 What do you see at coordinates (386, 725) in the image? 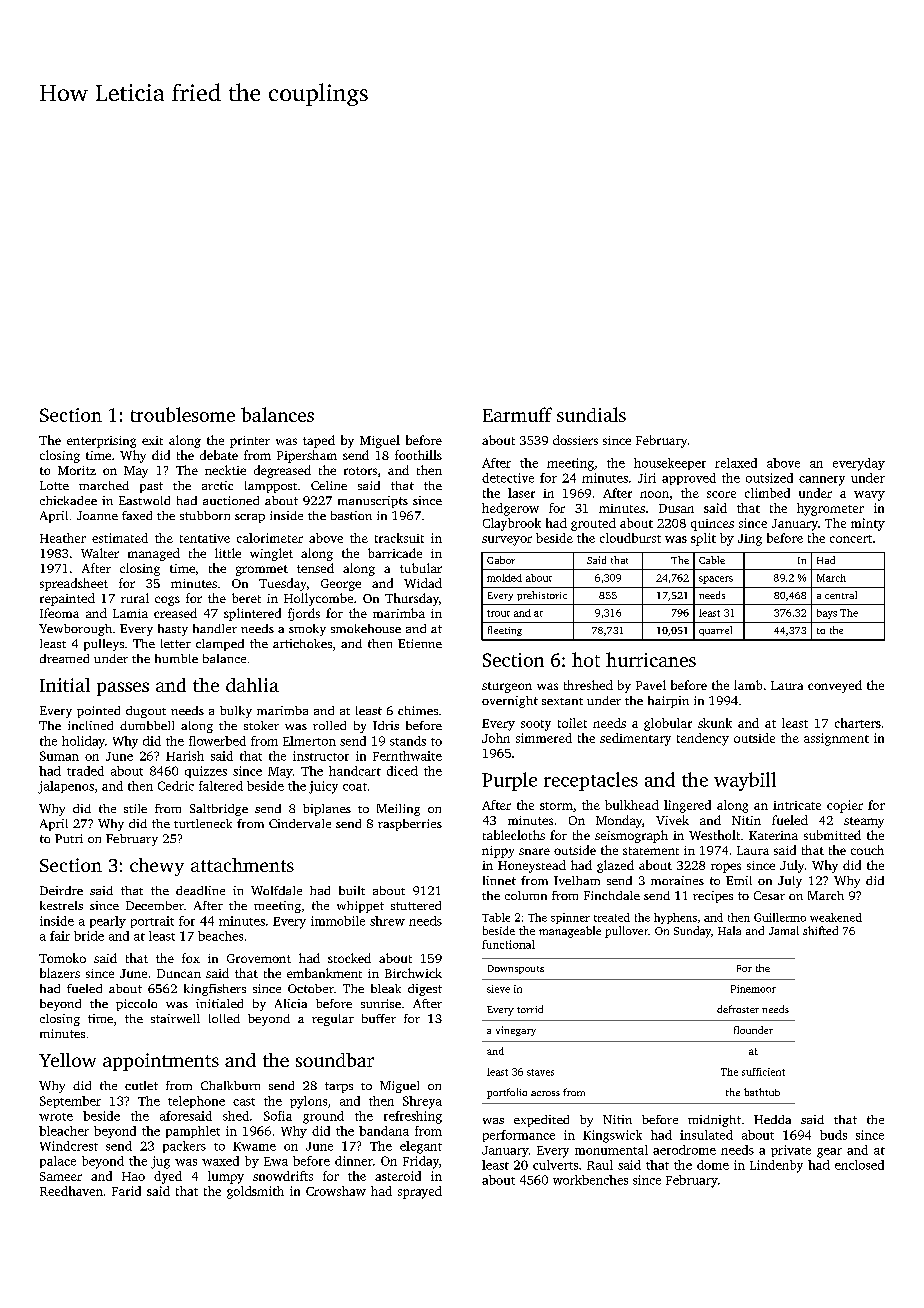
I see `Idris` at bounding box center [386, 725].
